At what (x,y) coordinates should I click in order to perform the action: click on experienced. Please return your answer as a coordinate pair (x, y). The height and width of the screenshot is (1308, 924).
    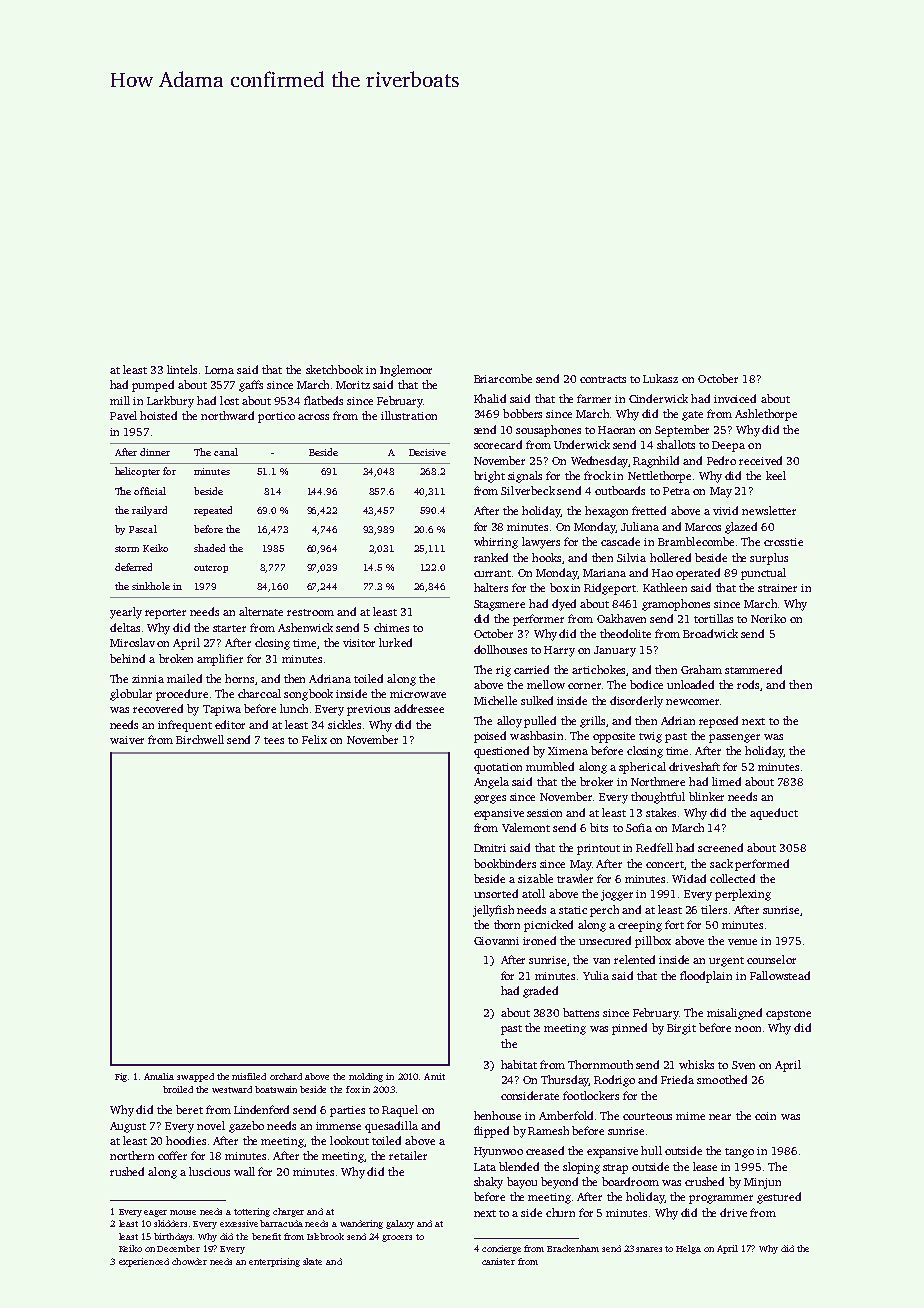
    Looking at the image, I should click on (144, 1262).
